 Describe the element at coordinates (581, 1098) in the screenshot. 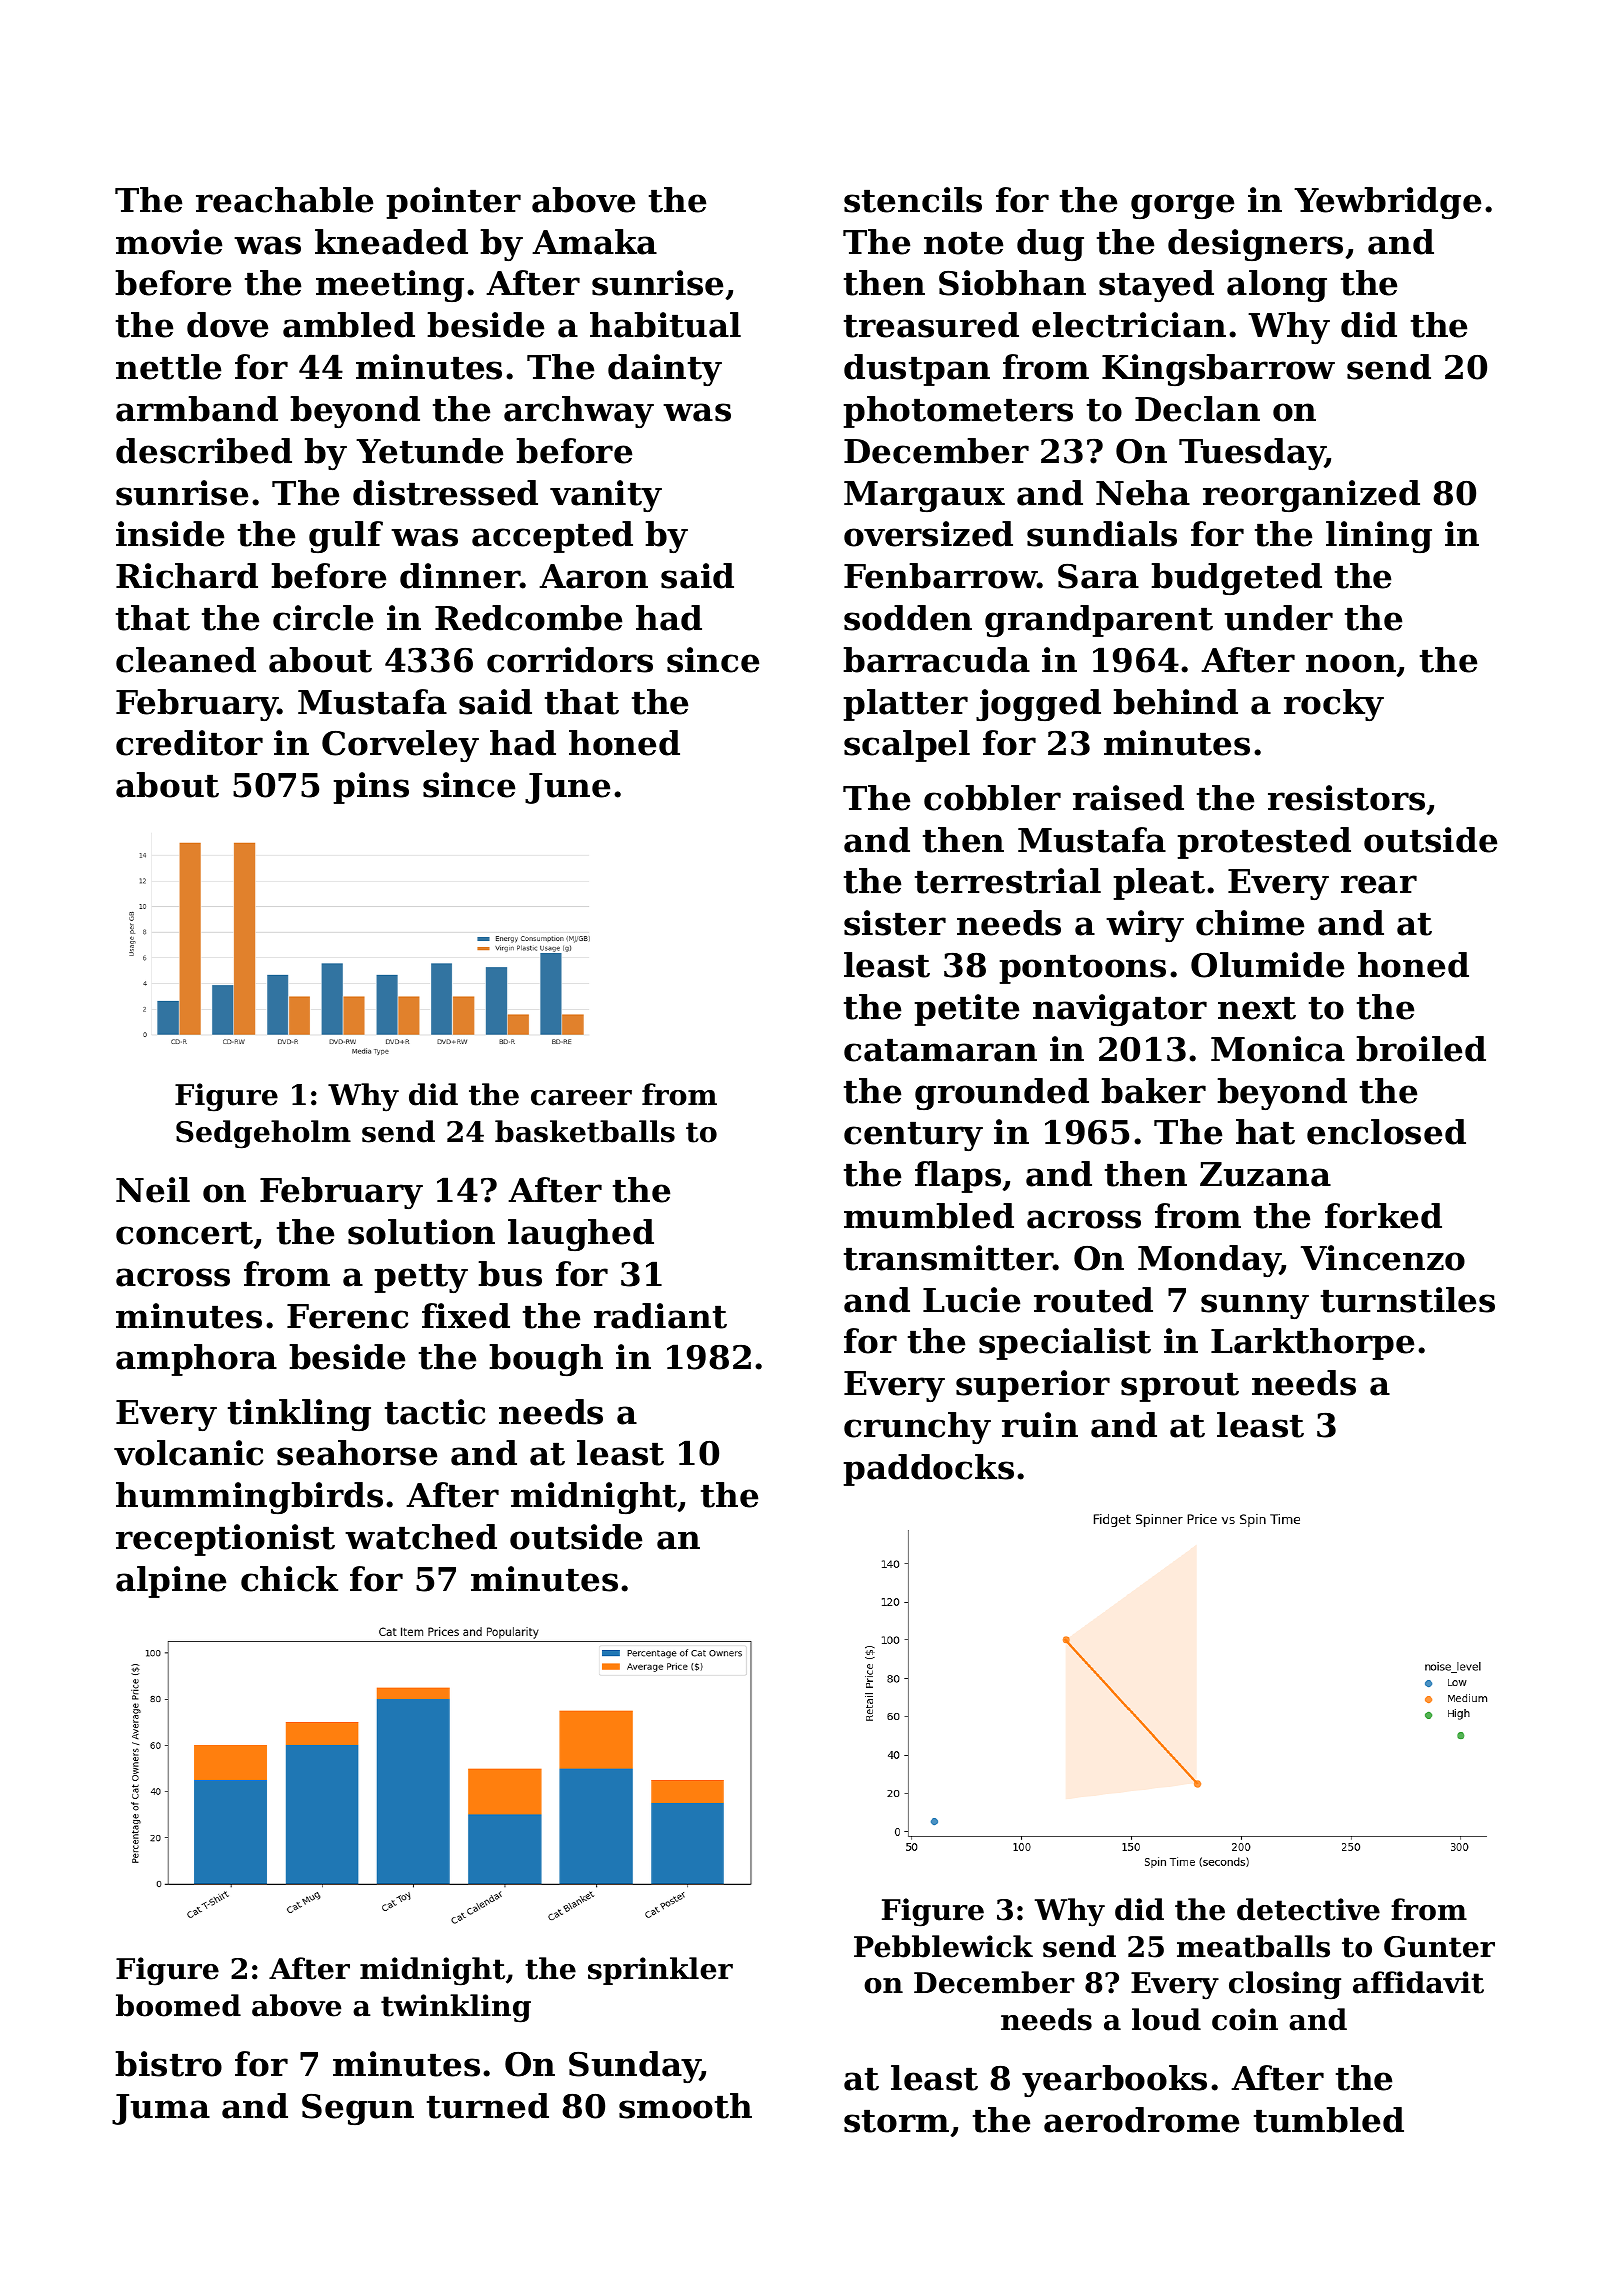

I see `career` at that location.
